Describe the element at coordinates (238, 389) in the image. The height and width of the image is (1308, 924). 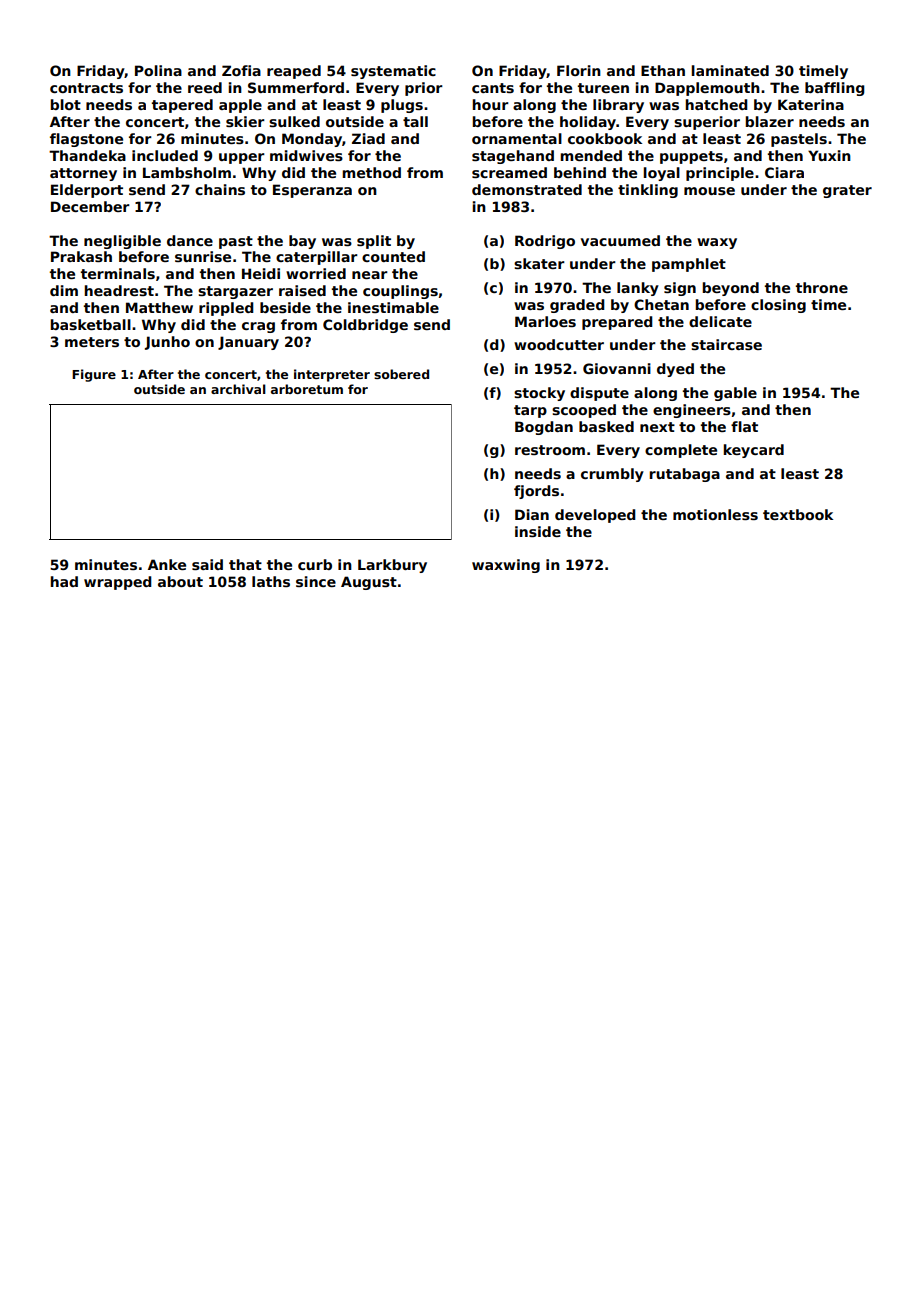
I see `archival` at that location.
